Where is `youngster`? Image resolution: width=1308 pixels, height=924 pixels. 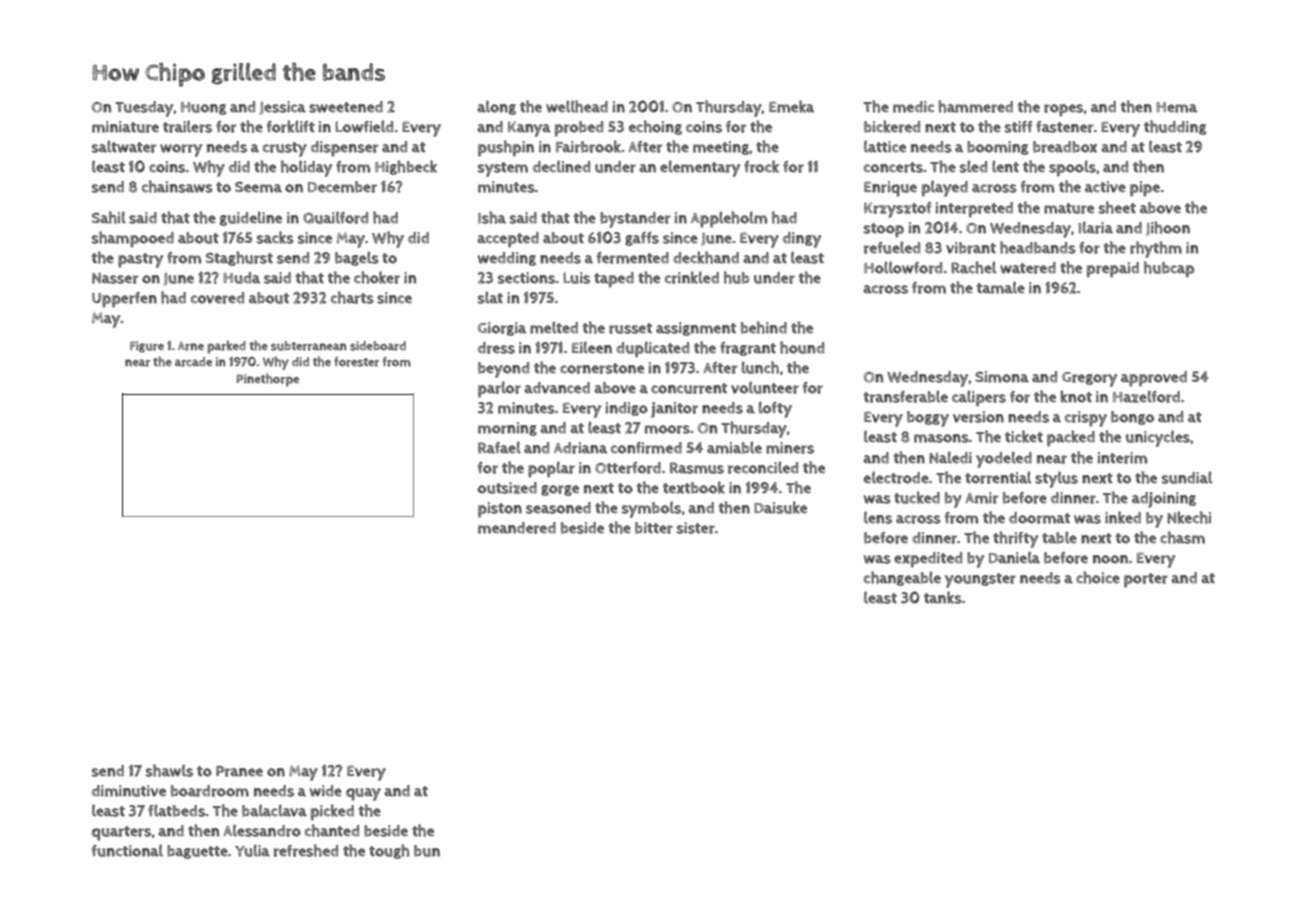 youngster is located at coordinates (980, 580).
